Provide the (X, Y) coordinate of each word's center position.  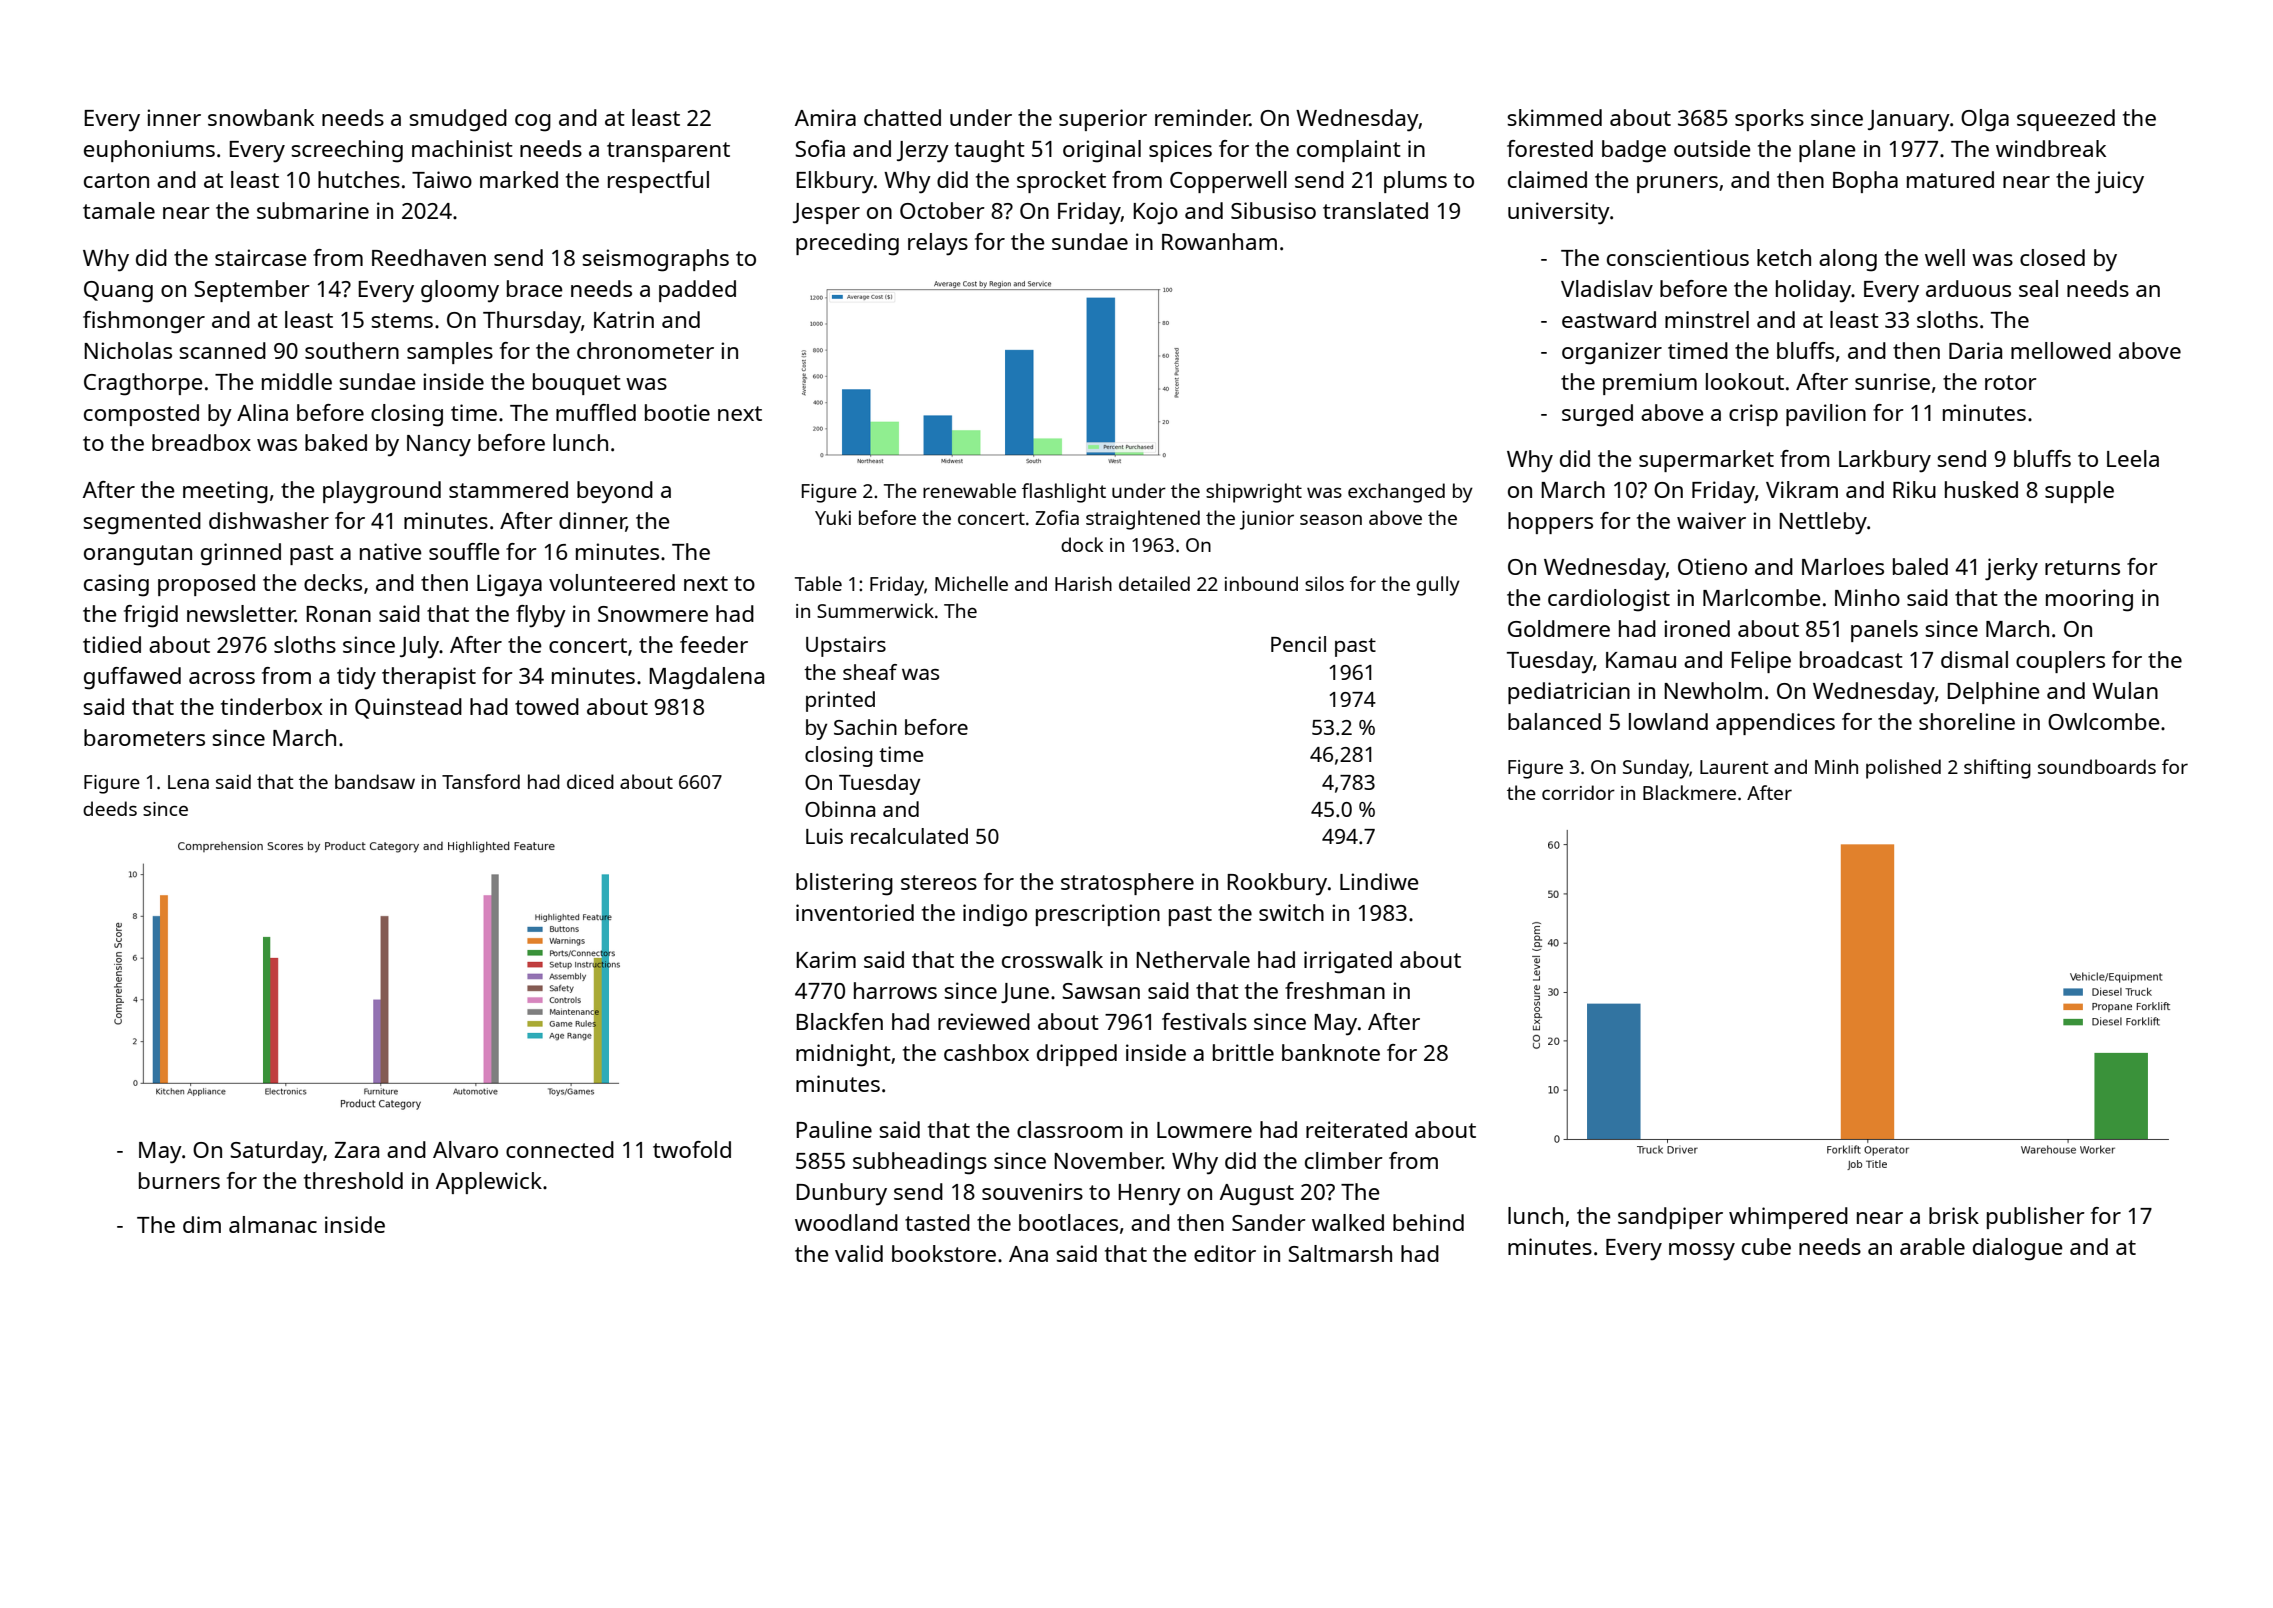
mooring (2089, 600)
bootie (677, 412)
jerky (2011, 569)
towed (547, 706)
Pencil (1298, 644)
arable (1932, 1246)
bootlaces (1068, 1222)
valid (859, 1253)
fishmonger (144, 322)
